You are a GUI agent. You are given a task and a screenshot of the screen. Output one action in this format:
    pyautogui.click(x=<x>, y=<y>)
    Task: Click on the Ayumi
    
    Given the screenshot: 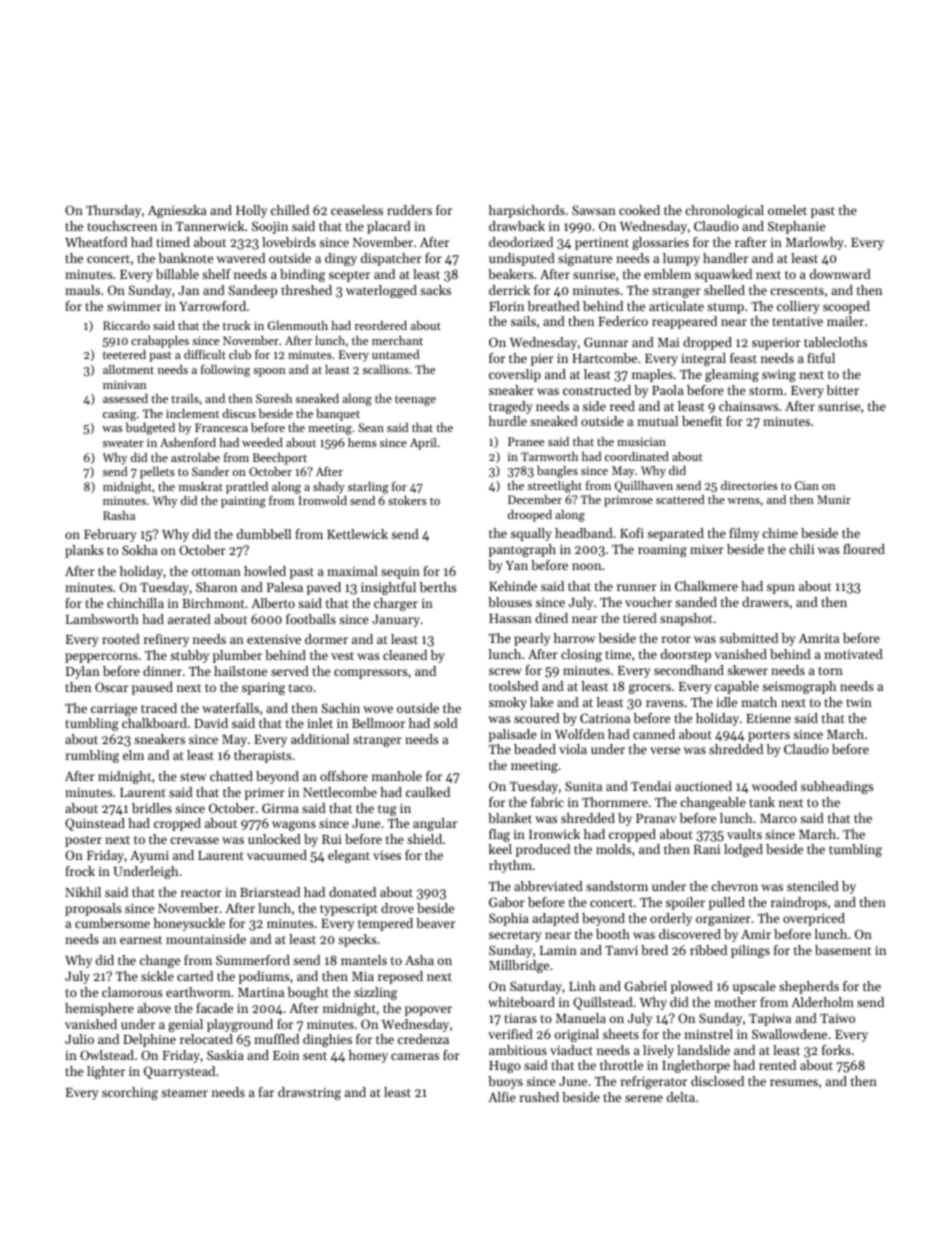 What is the action you would take?
    pyautogui.click(x=149, y=857)
